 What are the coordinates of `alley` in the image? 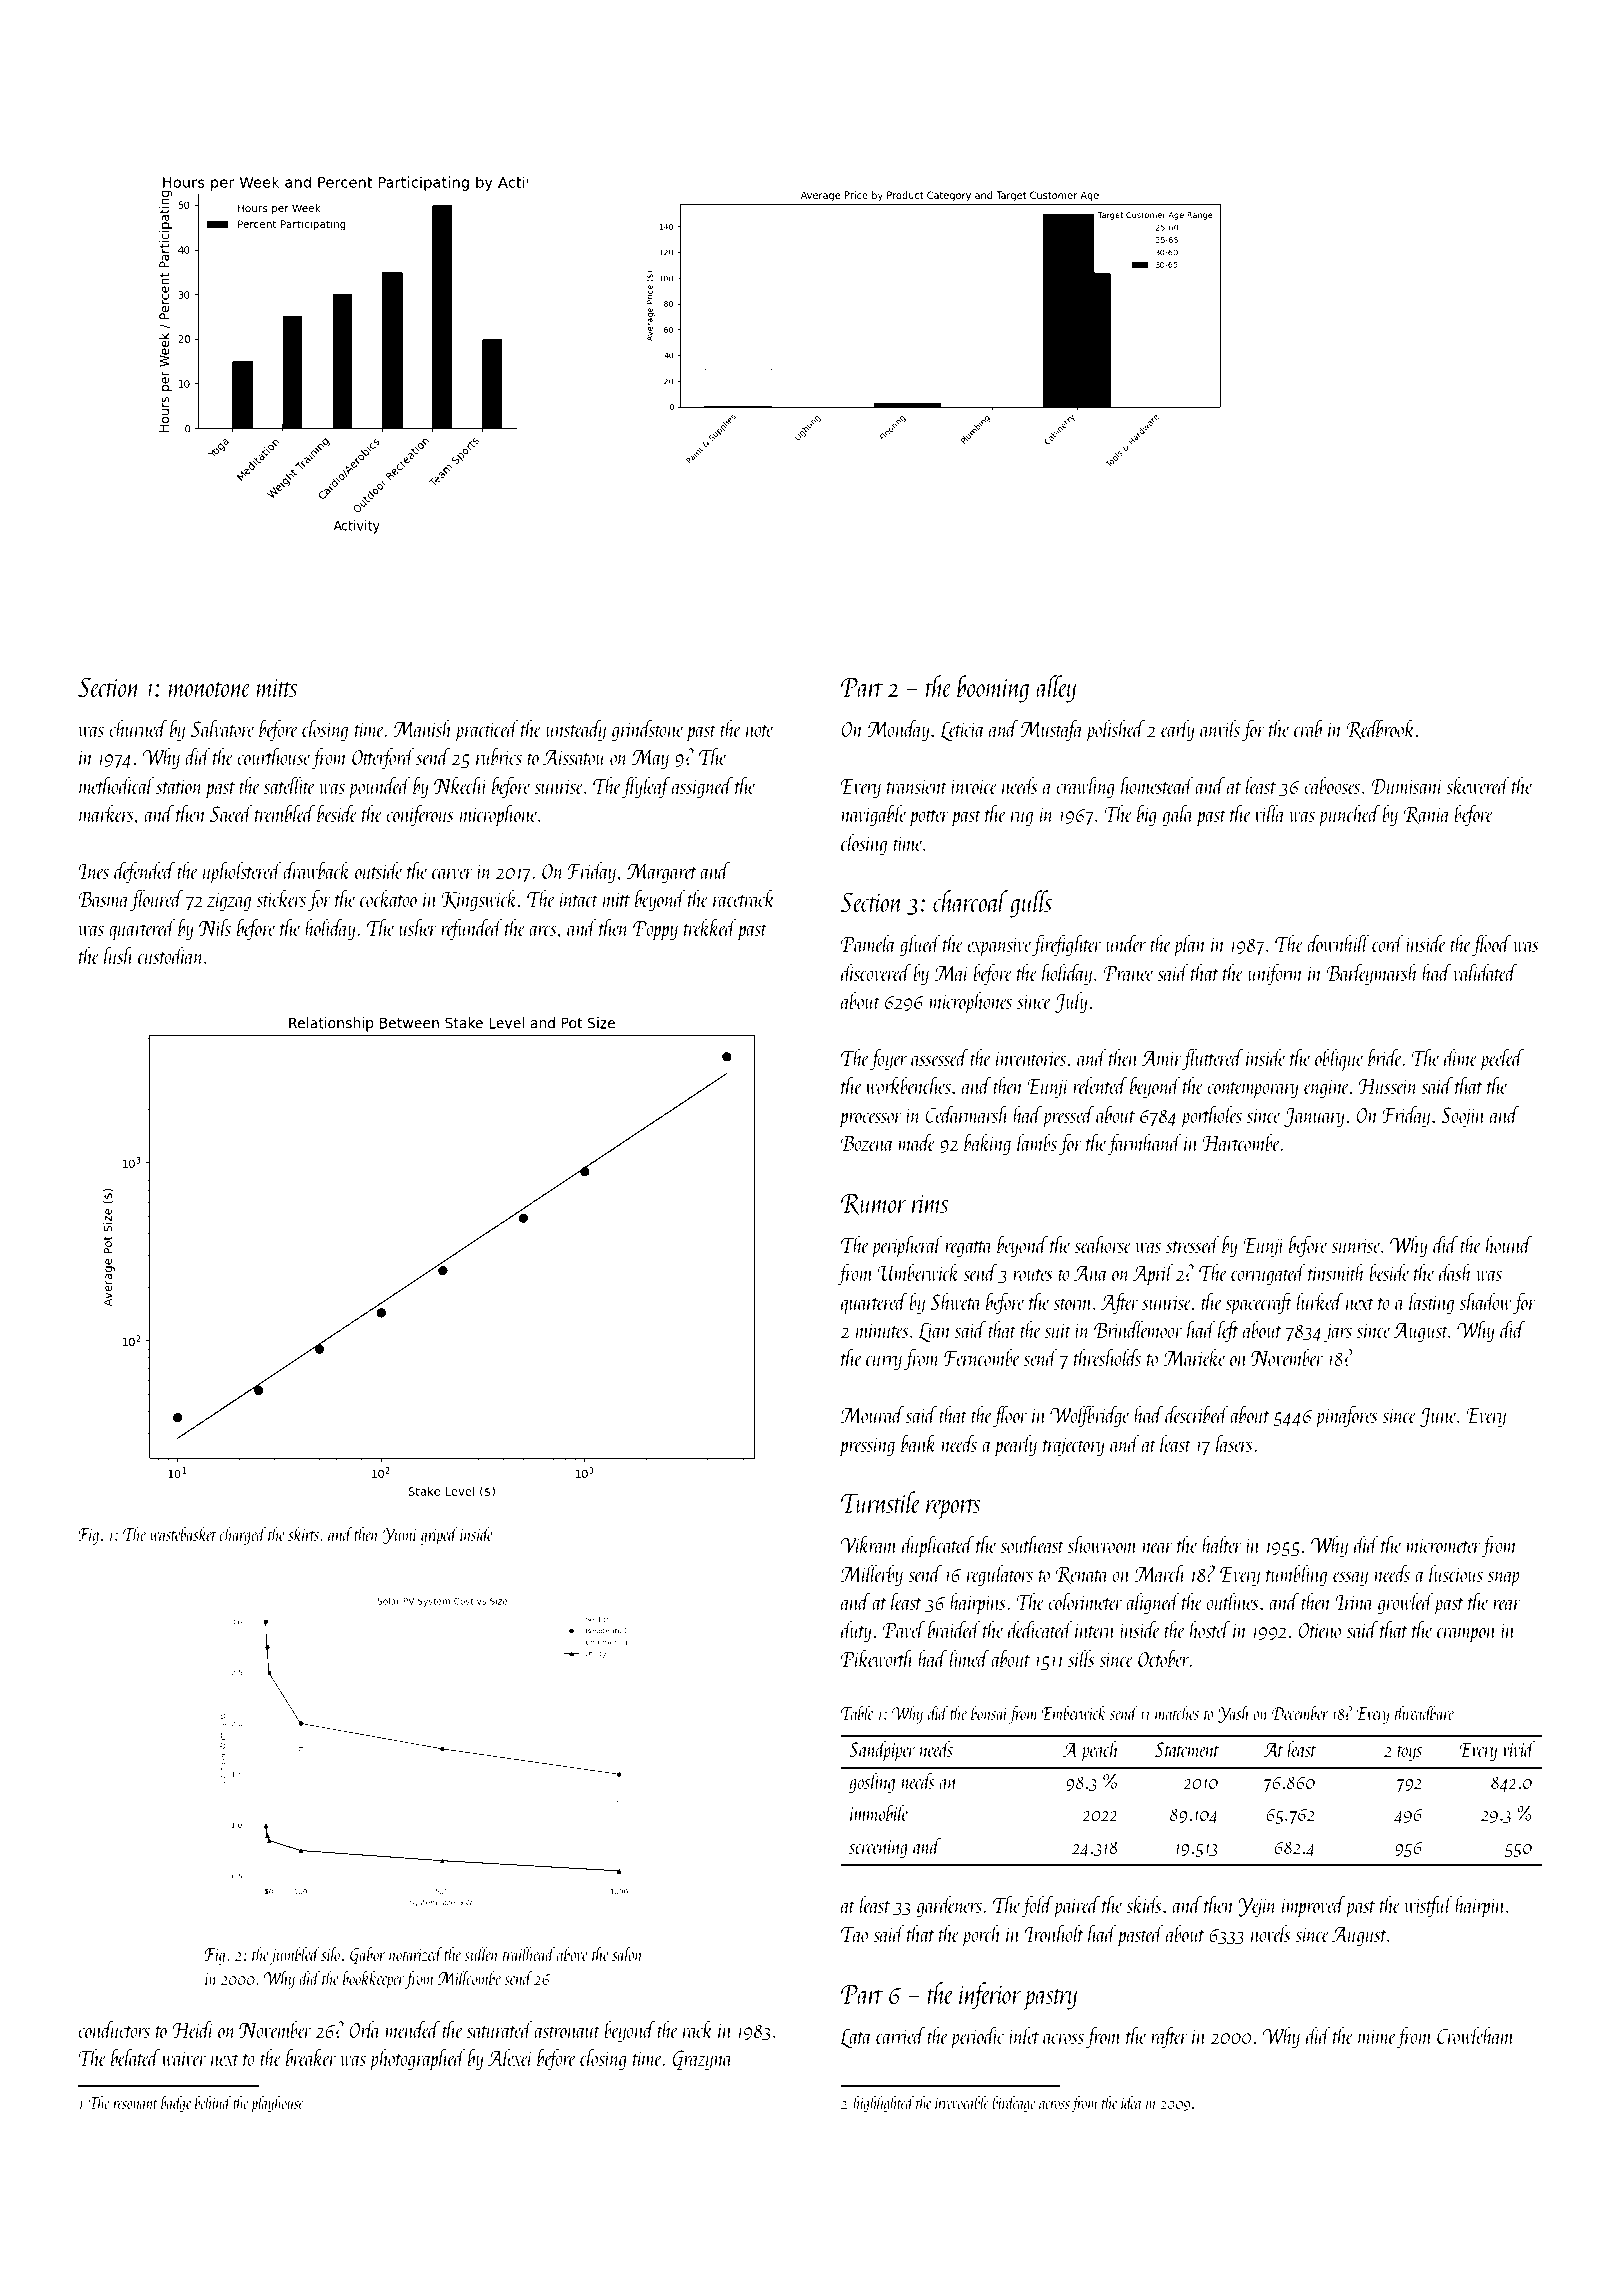 It's located at (1056, 689).
